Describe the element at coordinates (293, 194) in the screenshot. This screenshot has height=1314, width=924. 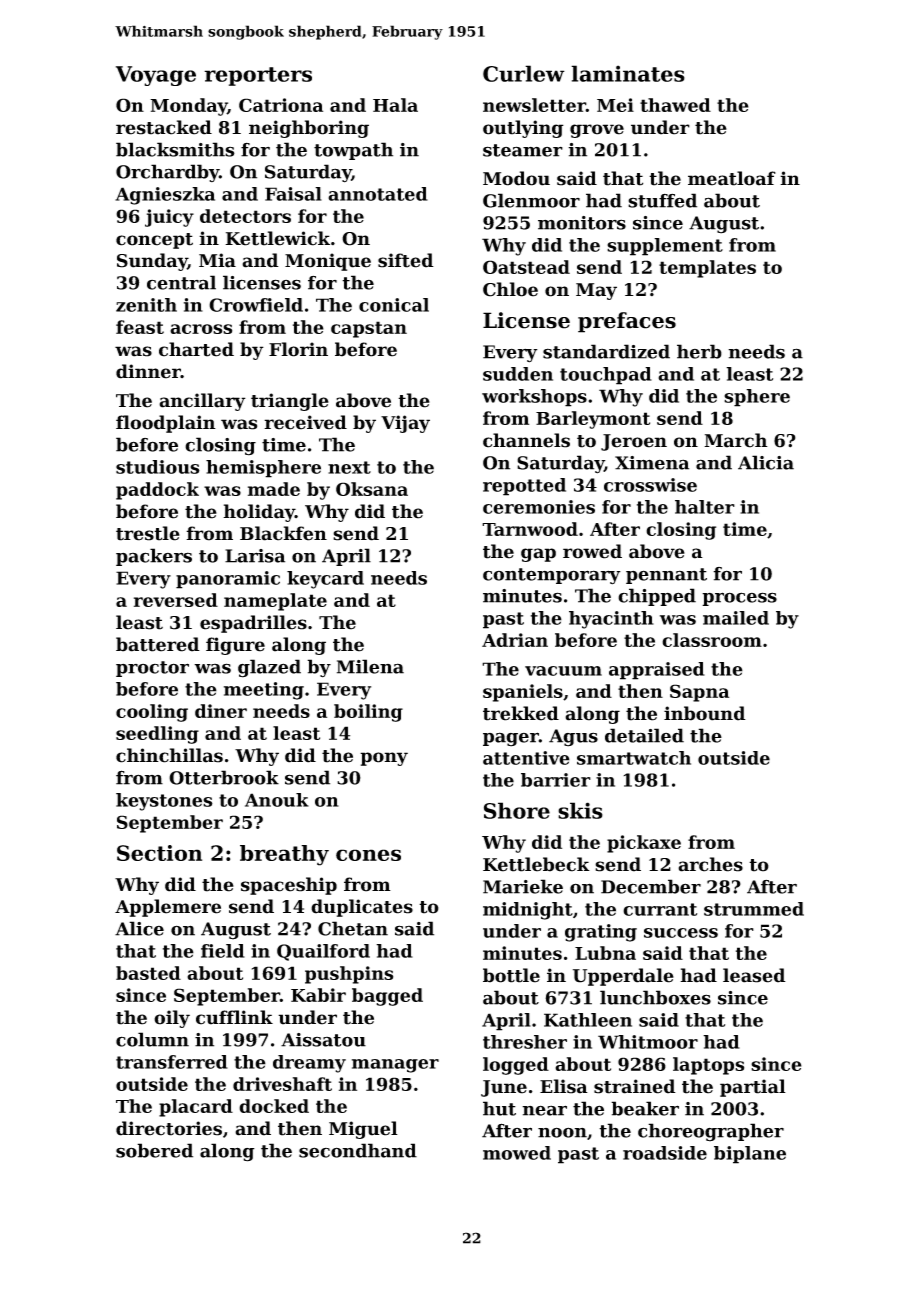
I see `Faisal` at that location.
